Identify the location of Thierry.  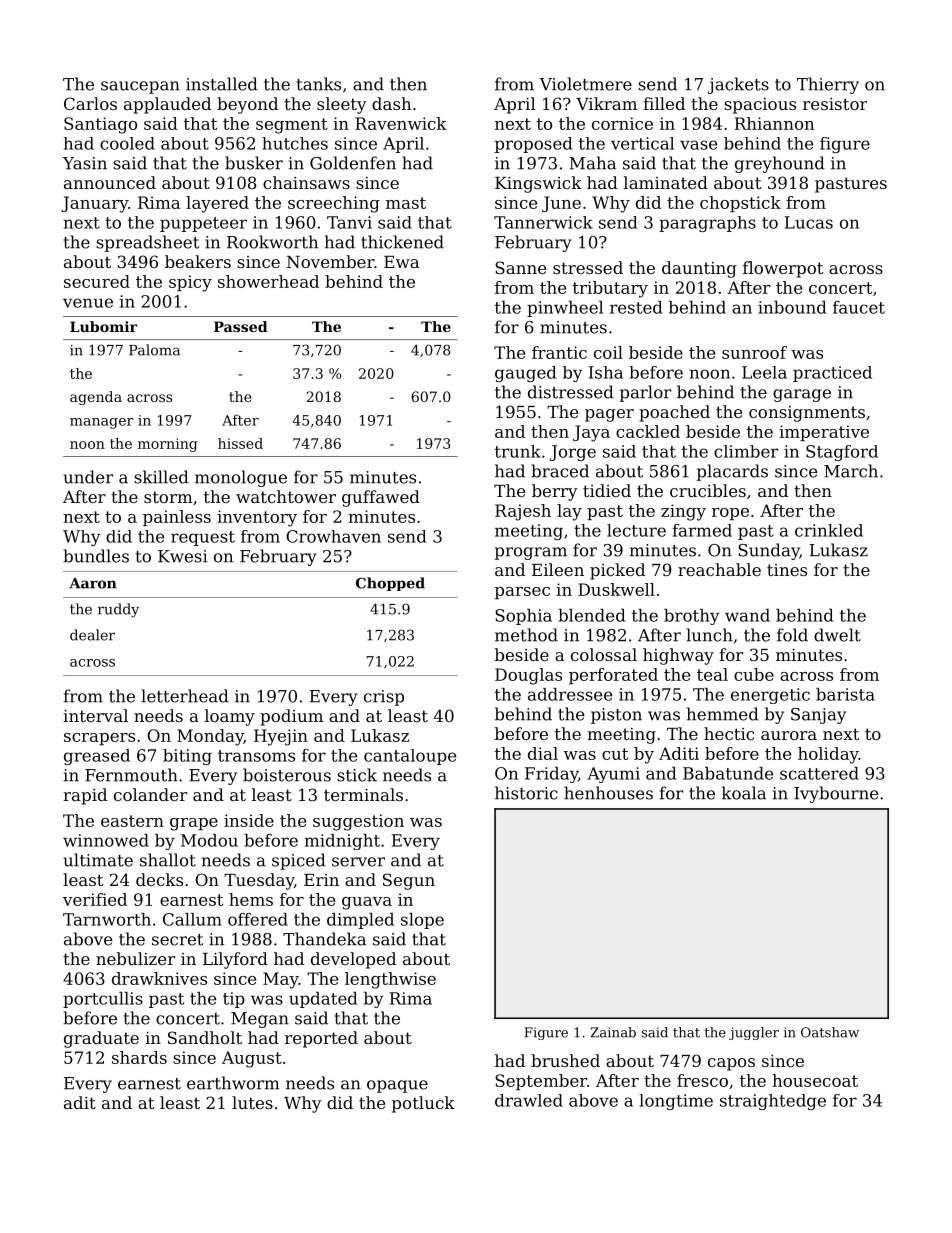
(828, 85).
